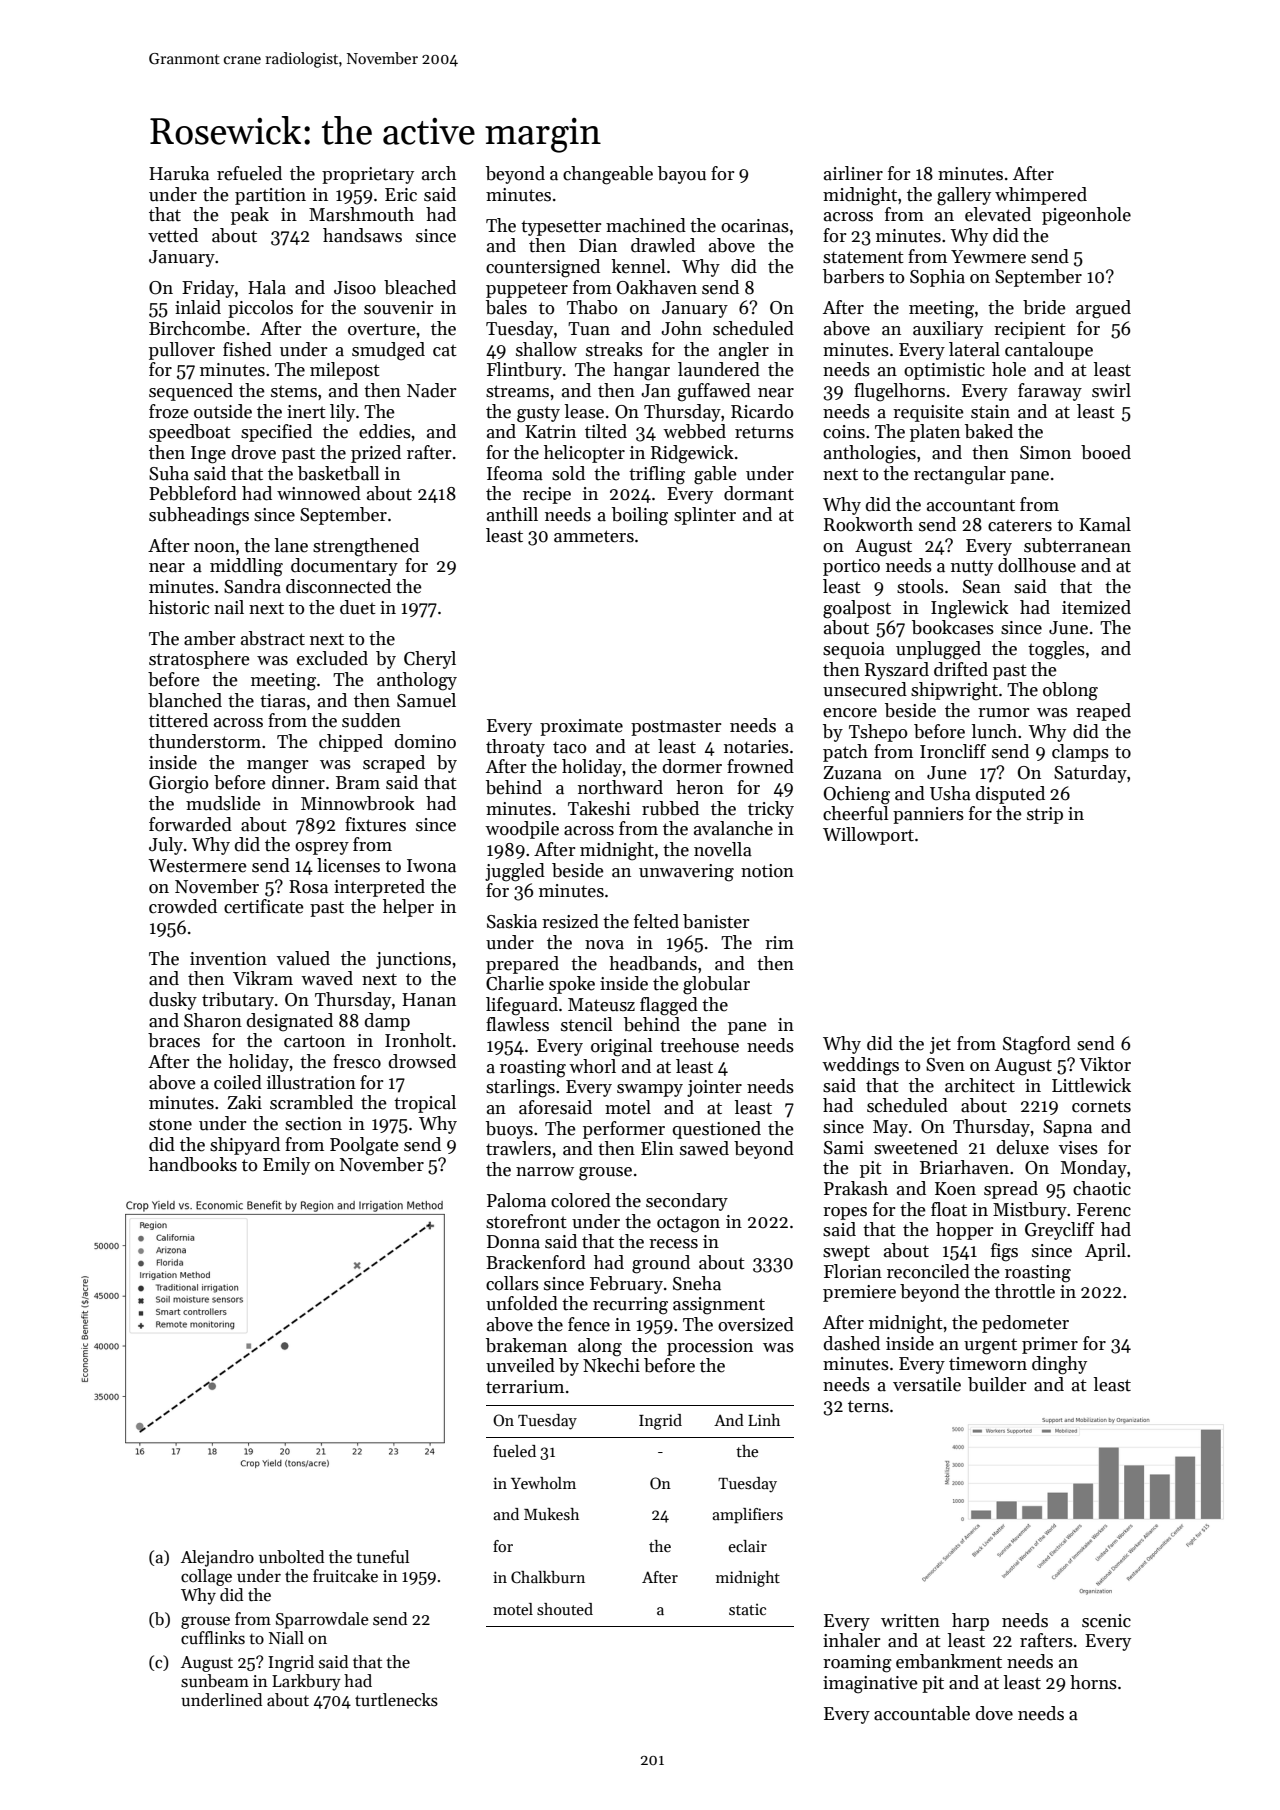 The height and width of the screenshot is (1810, 1280). Describe the element at coordinates (1056, 650) in the screenshot. I see `toggles` at that location.
